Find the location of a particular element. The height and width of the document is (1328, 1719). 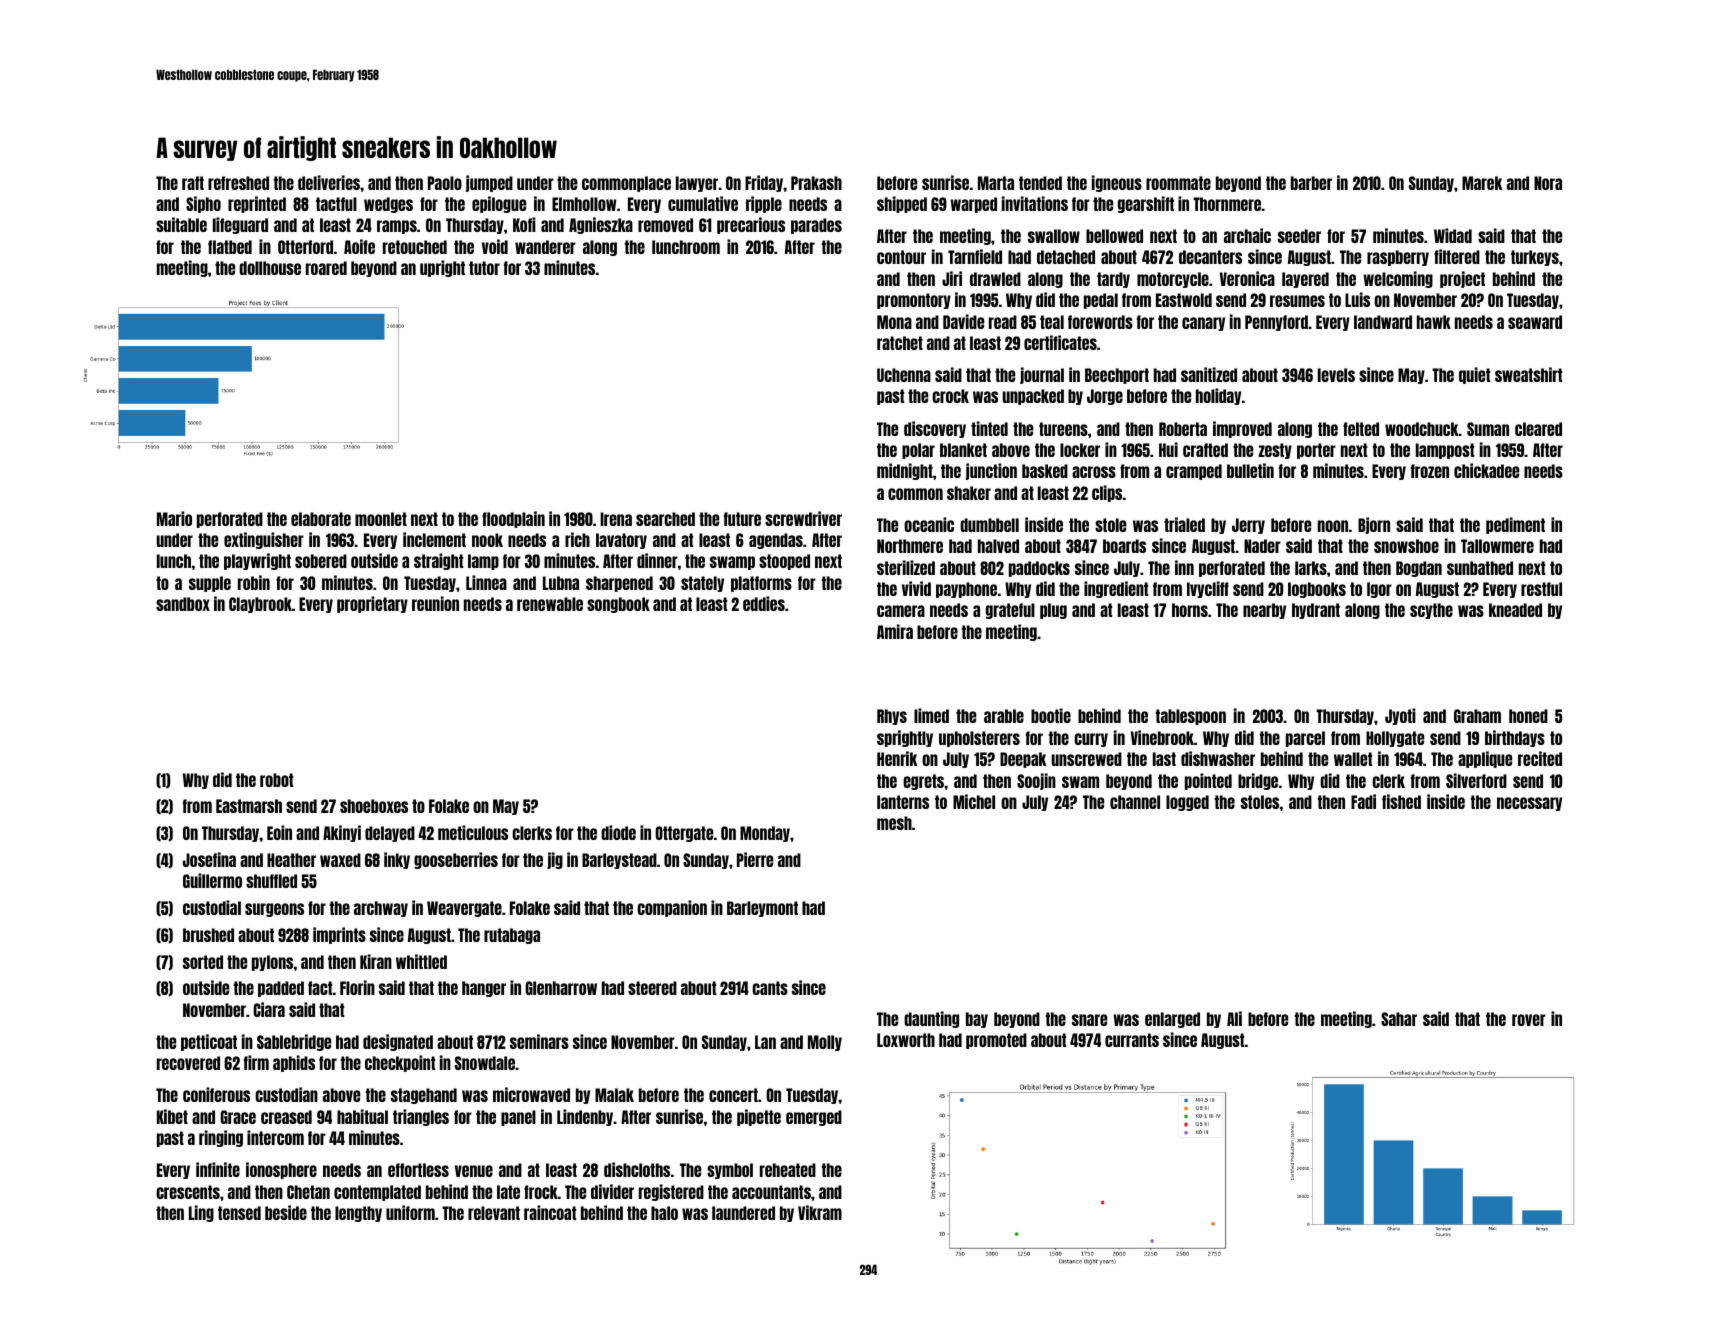

Grace is located at coordinates (238, 1117).
